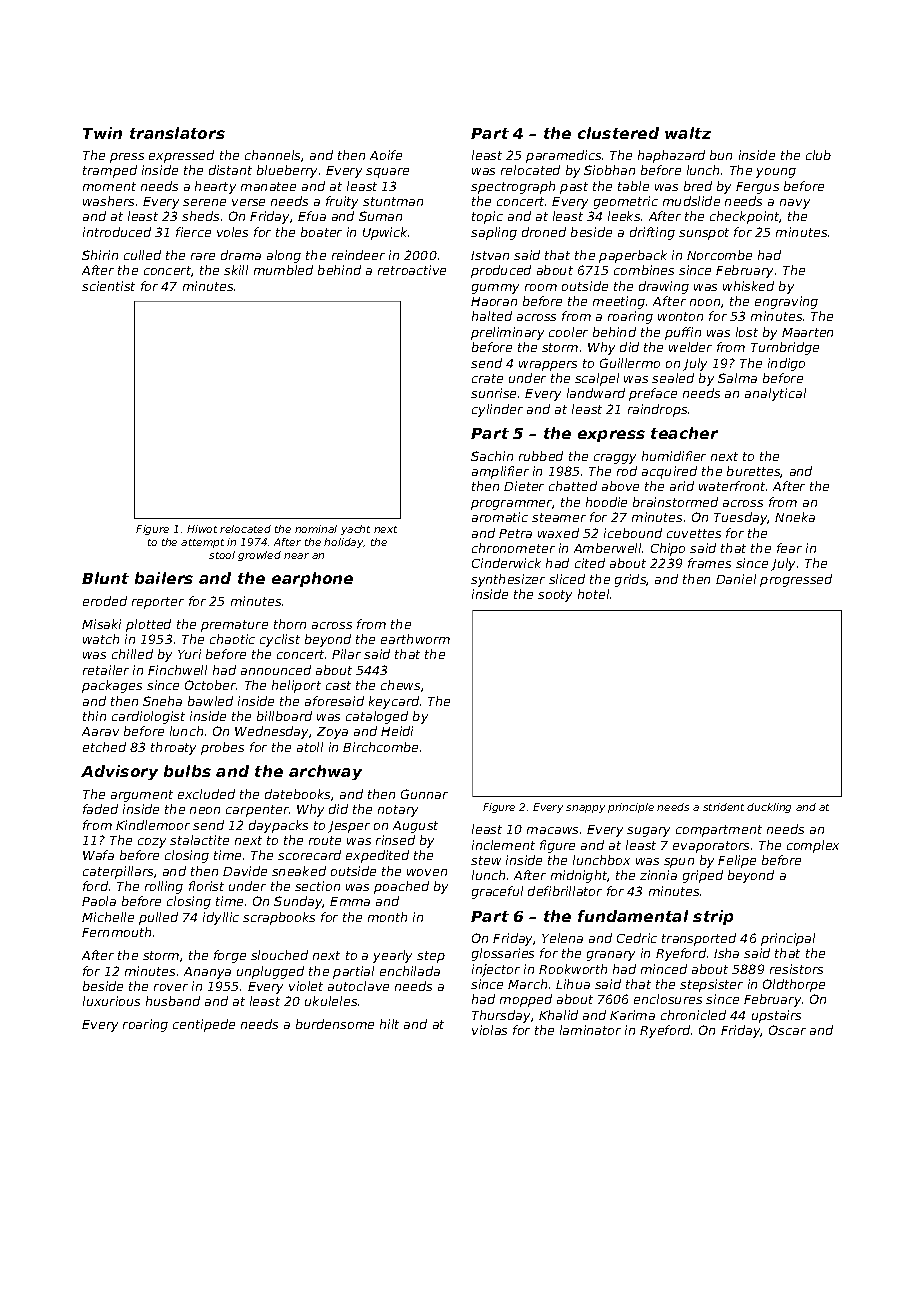  Describe the element at coordinates (310, 747) in the screenshot. I see `atoll` at that location.
